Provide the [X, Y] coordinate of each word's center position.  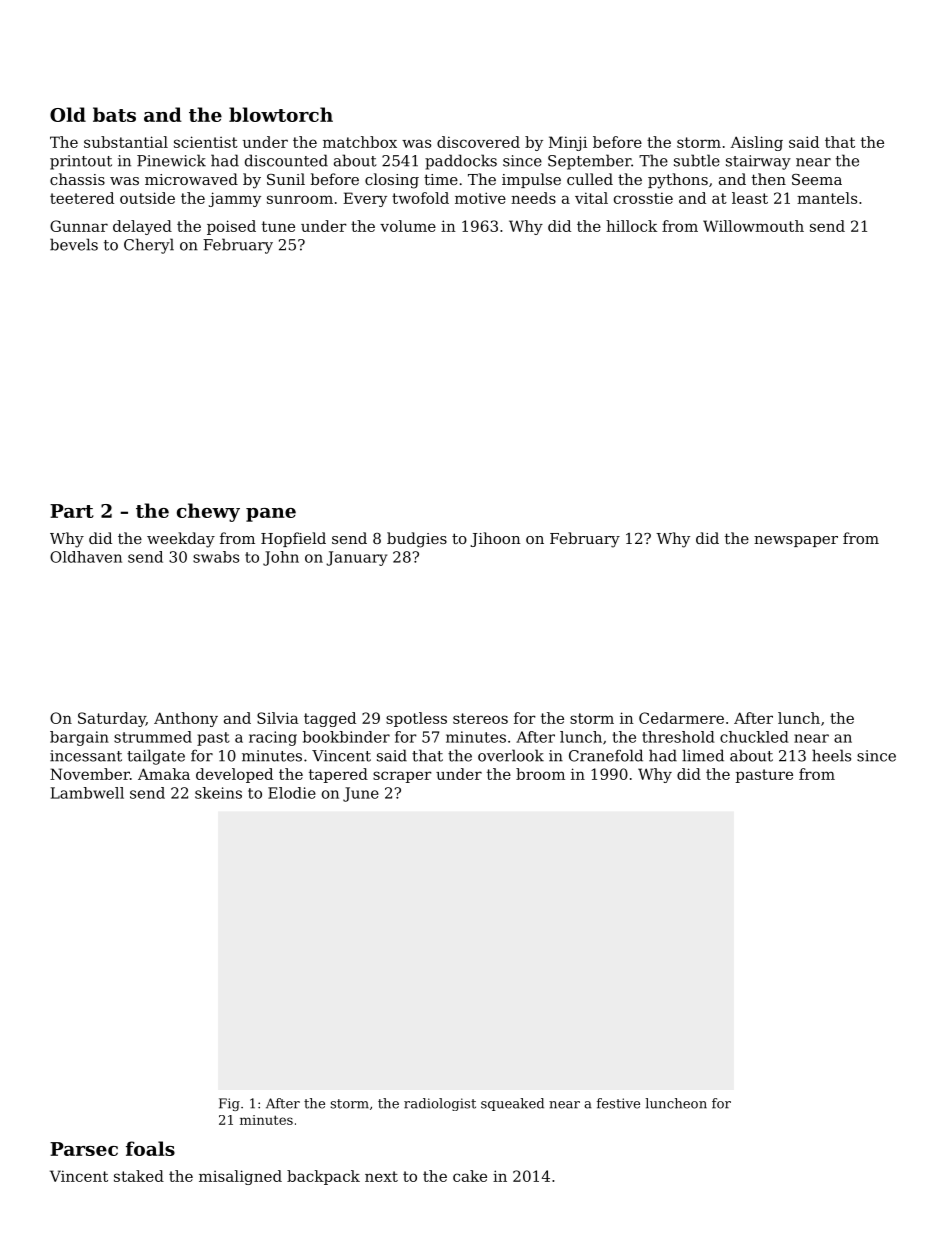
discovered [478, 142]
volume [408, 226]
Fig [229, 1104]
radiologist [440, 1104]
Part [72, 511]
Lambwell [87, 793]
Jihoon [495, 539]
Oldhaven [86, 557]
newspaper [796, 541]
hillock [631, 226]
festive [618, 1103]
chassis [77, 179]
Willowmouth [753, 226]
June [361, 794]
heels [831, 755]
